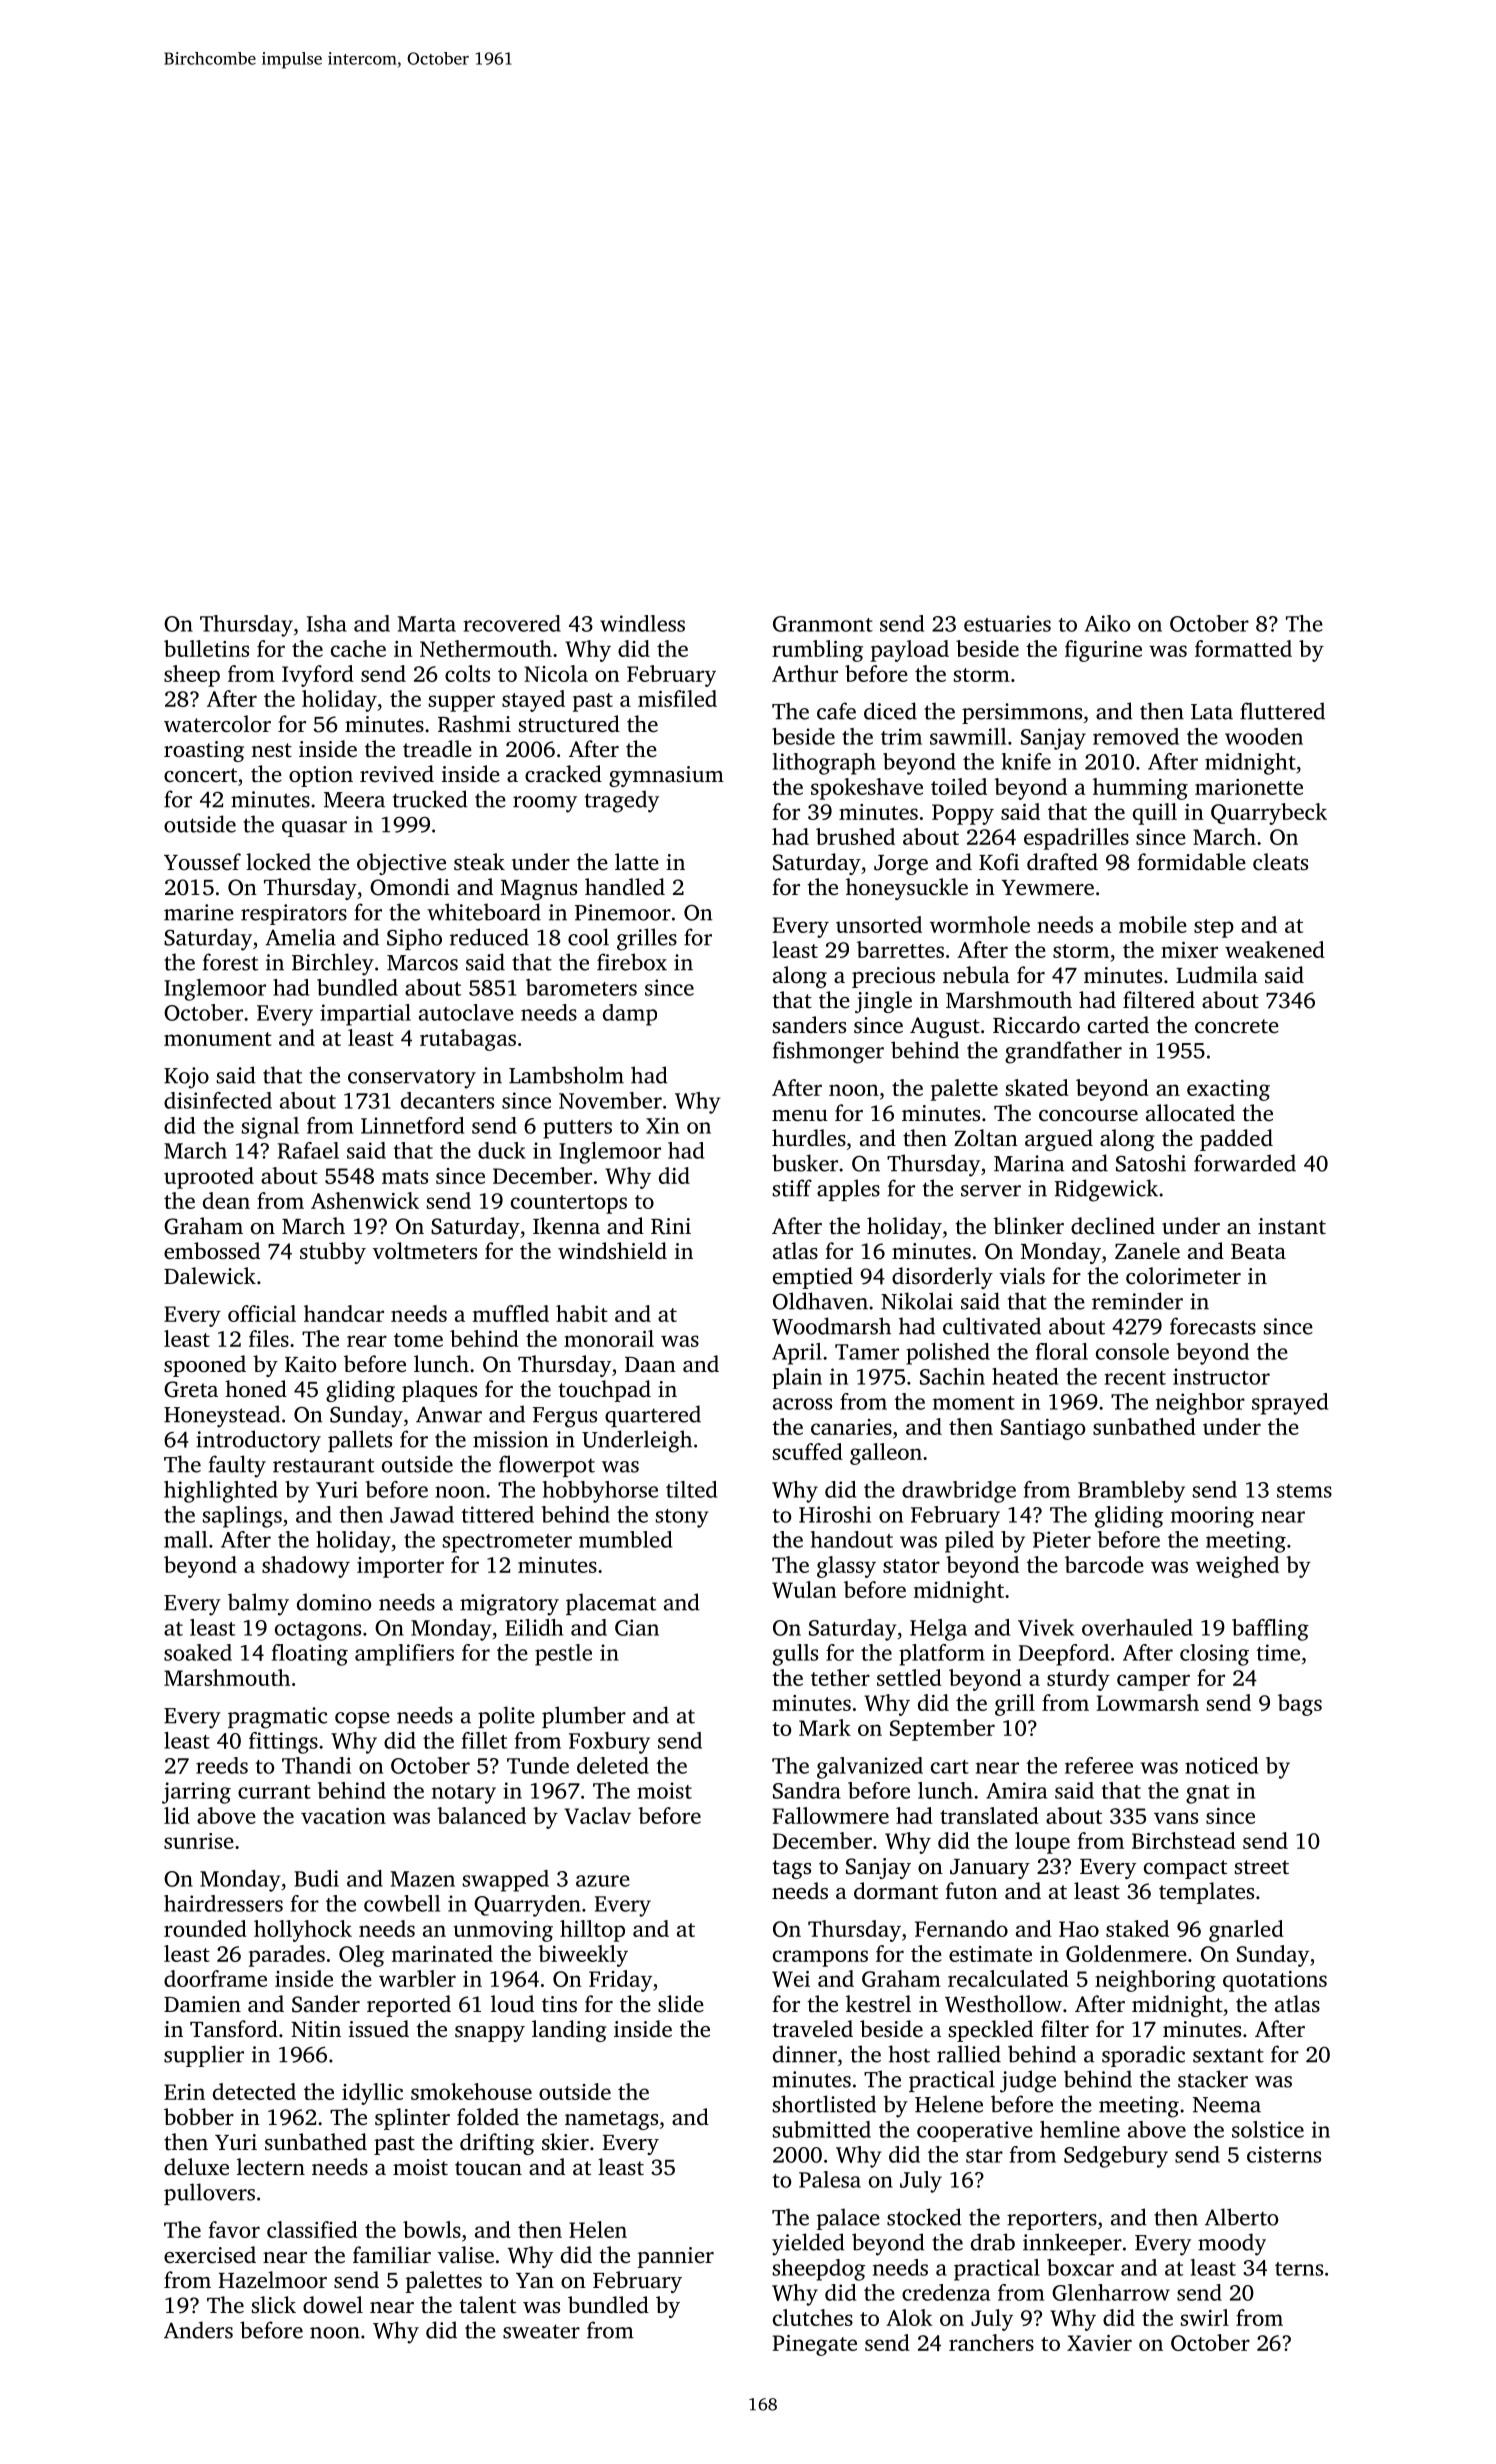 The height and width of the screenshot is (2464, 1496). Describe the element at coordinates (851, 1427) in the screenshot. I see `canaries` at that location.
